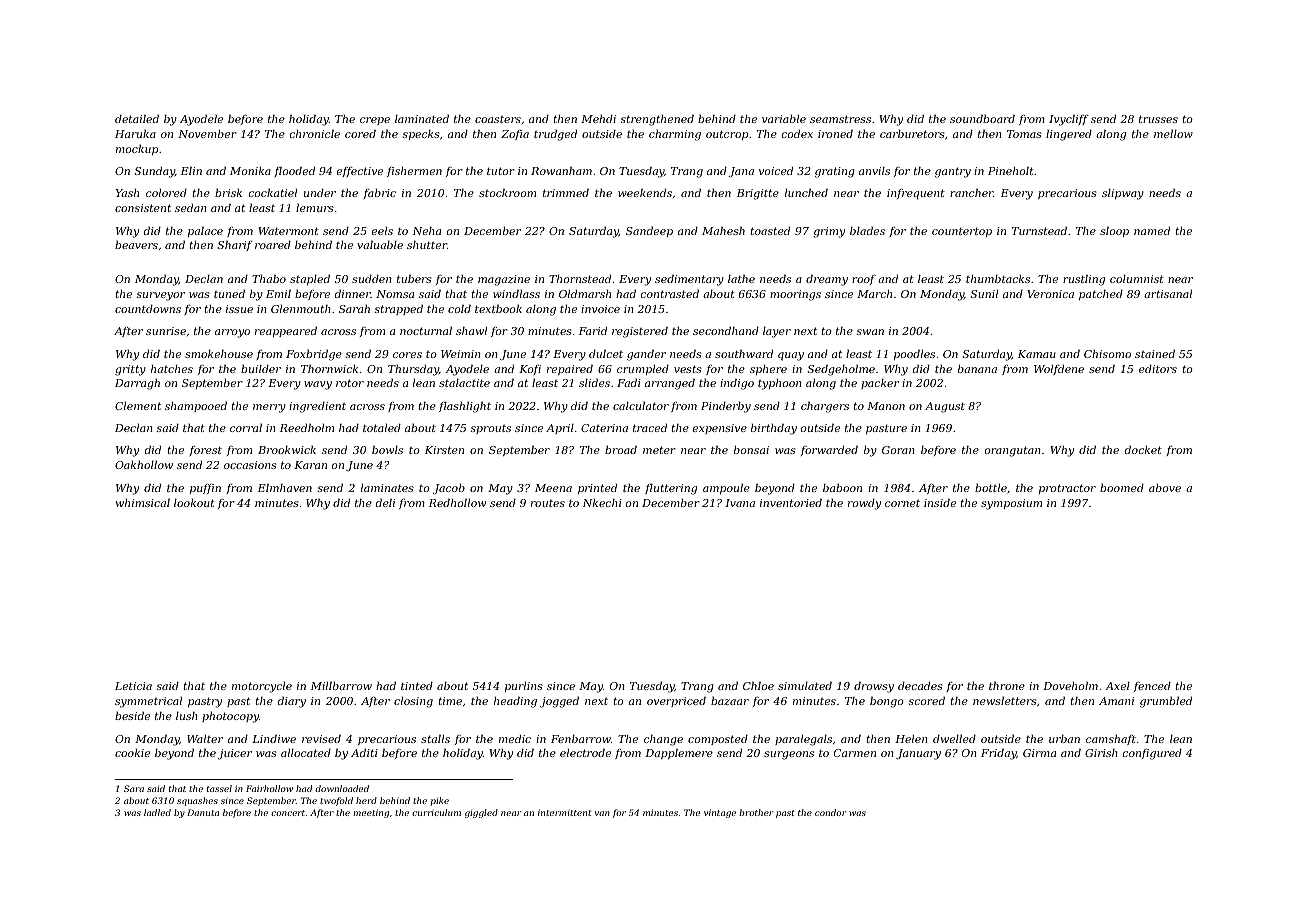 This image has height=924, width=1308. I want to click on detailed, so click(137, 118).
